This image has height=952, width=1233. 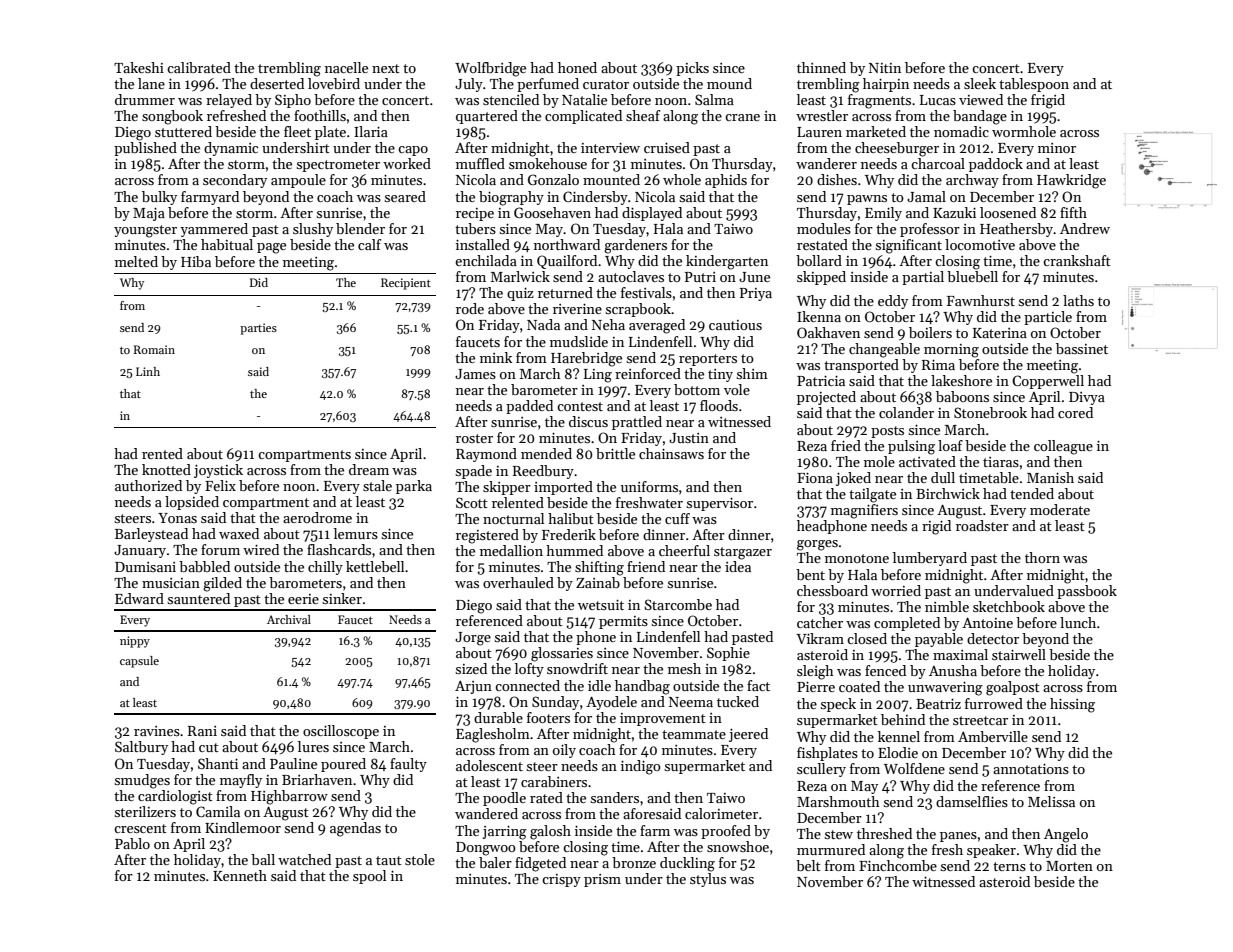 What do you see at coordinates (145, 811) in the image?
I see `sterilizers` at bounding box center [145, 811].
